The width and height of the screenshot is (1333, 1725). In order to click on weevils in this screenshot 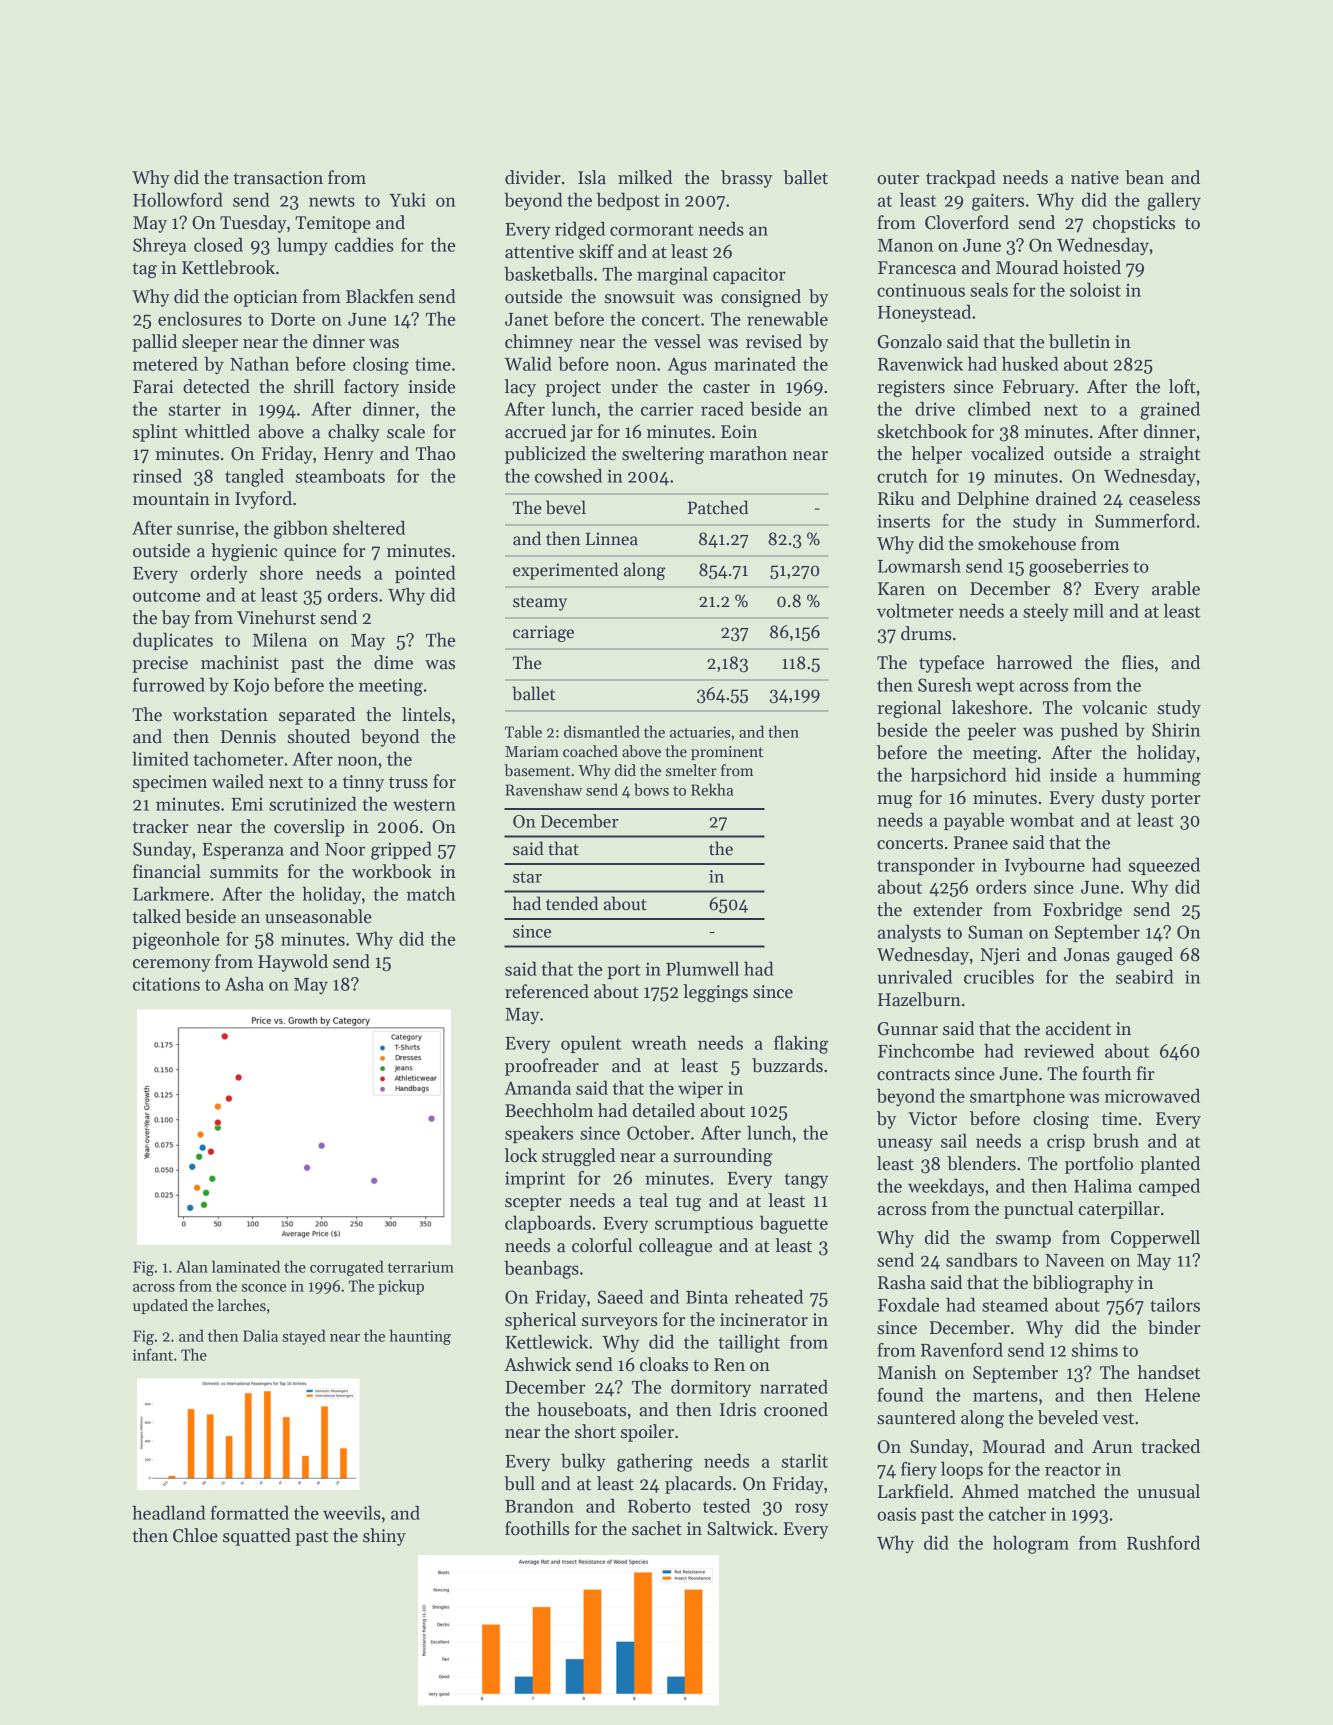, I will do `click(352, 1512)`.
